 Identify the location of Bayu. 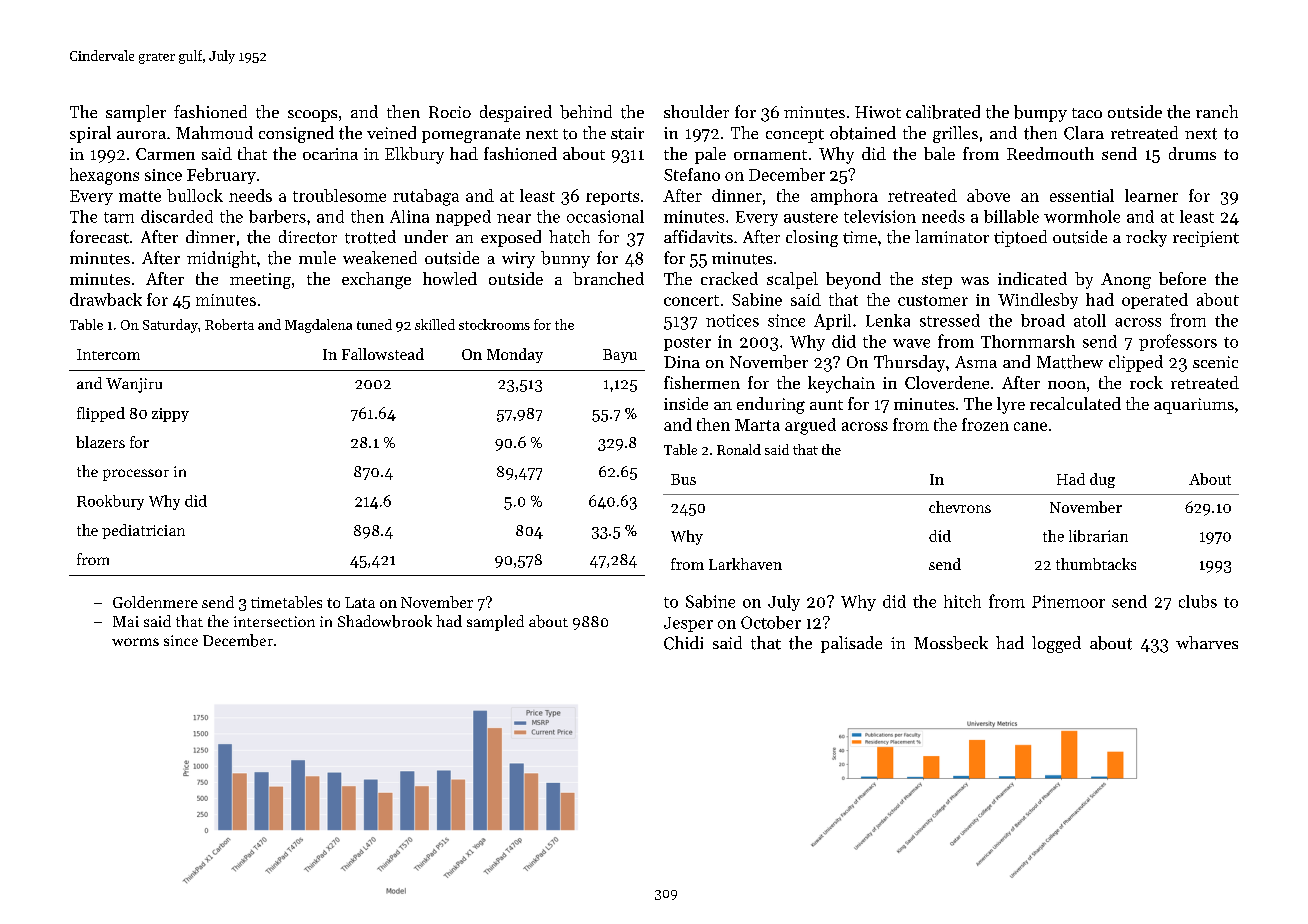
(620, 356).
